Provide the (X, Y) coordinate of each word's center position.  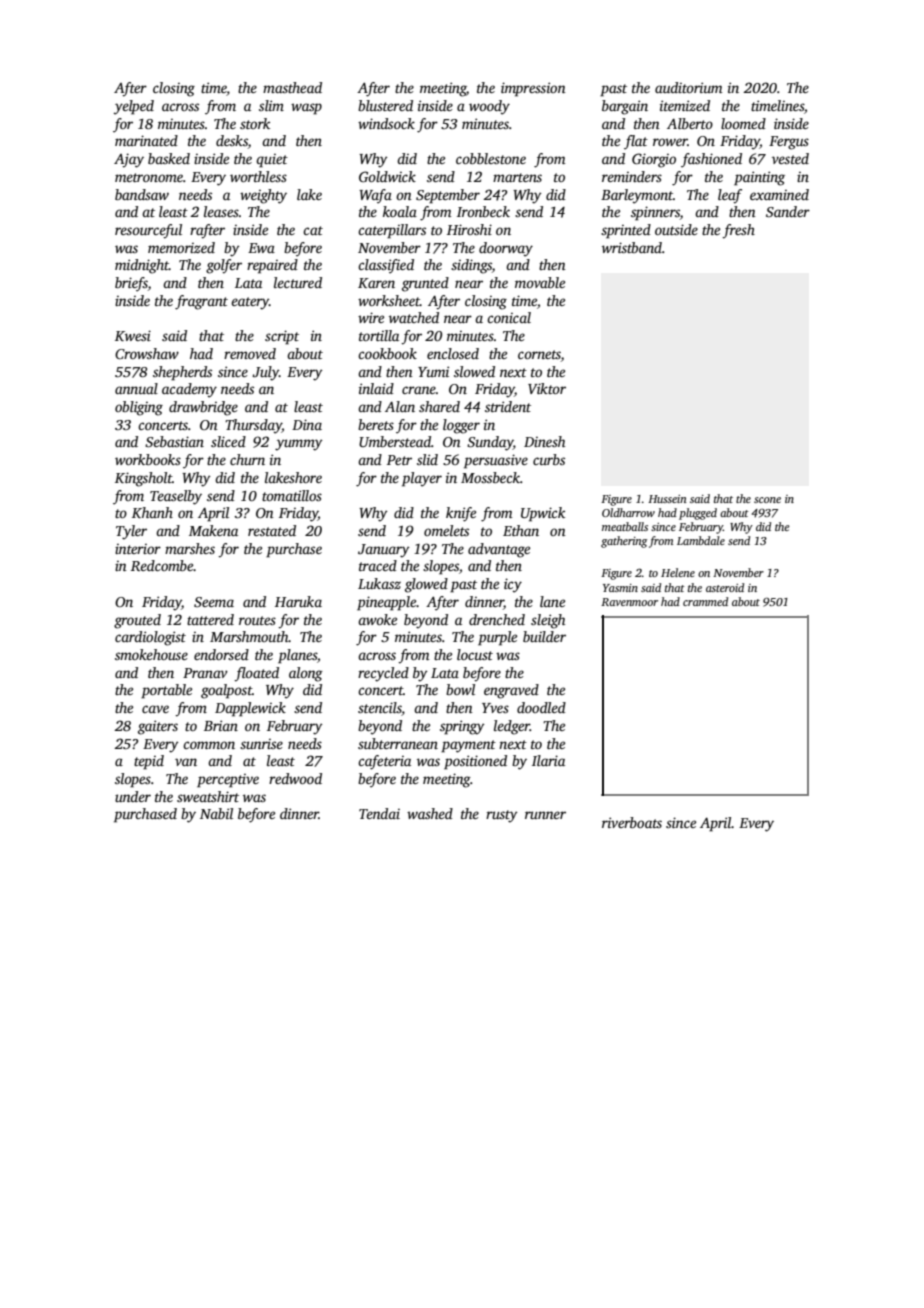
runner (545, 815)
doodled (541, 707)
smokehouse (151, 654)
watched (414, 317)
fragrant (201, 302)
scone (767, 500)
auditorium (688, 87)
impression (533, 89)
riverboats (632, 822)
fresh (738, 231)
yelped (134, 107)
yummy (298, 445)
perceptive (228, 781)
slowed (474, 371)
